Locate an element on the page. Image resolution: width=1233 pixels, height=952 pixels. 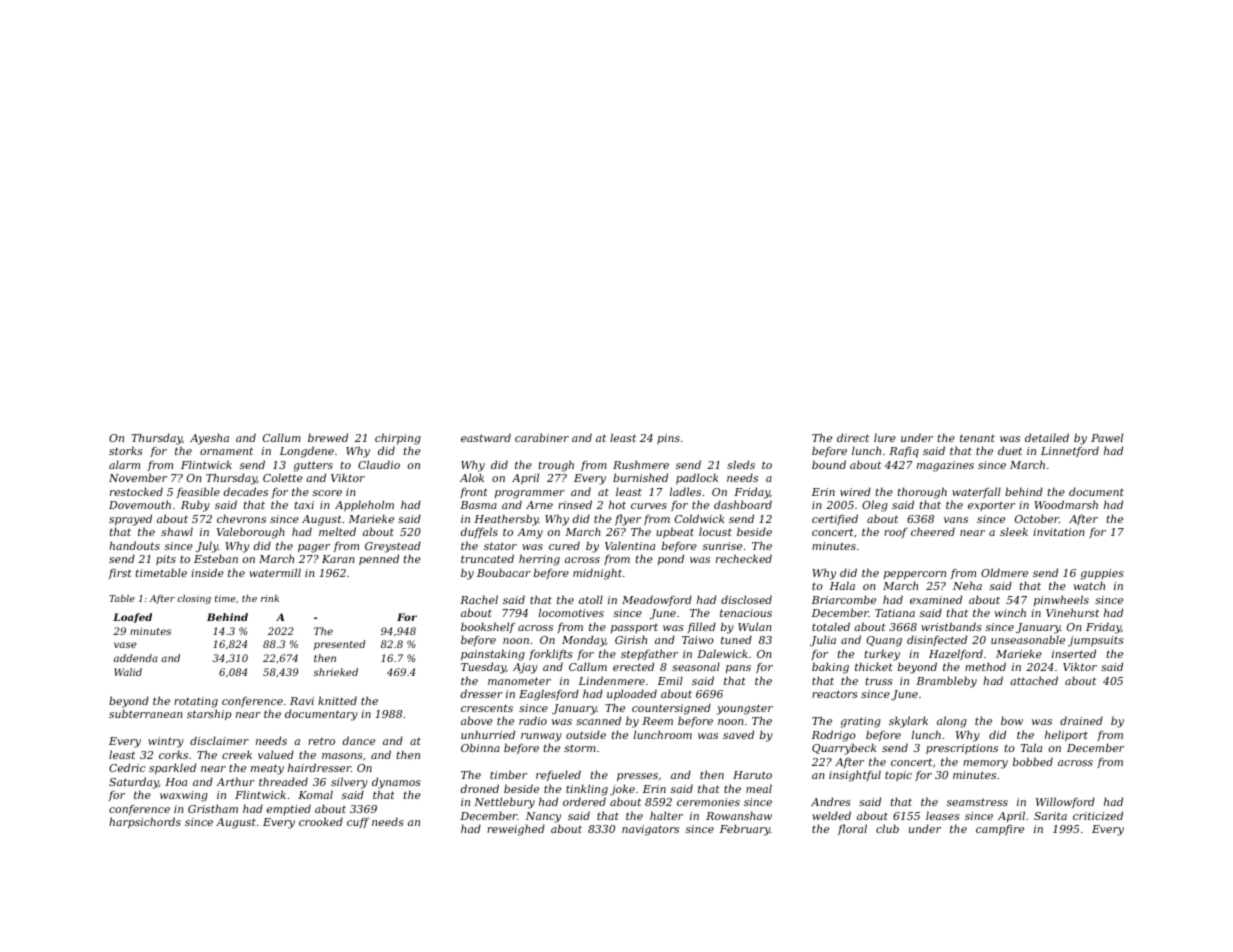
harpsichords is located at coordinates (145, 822).
